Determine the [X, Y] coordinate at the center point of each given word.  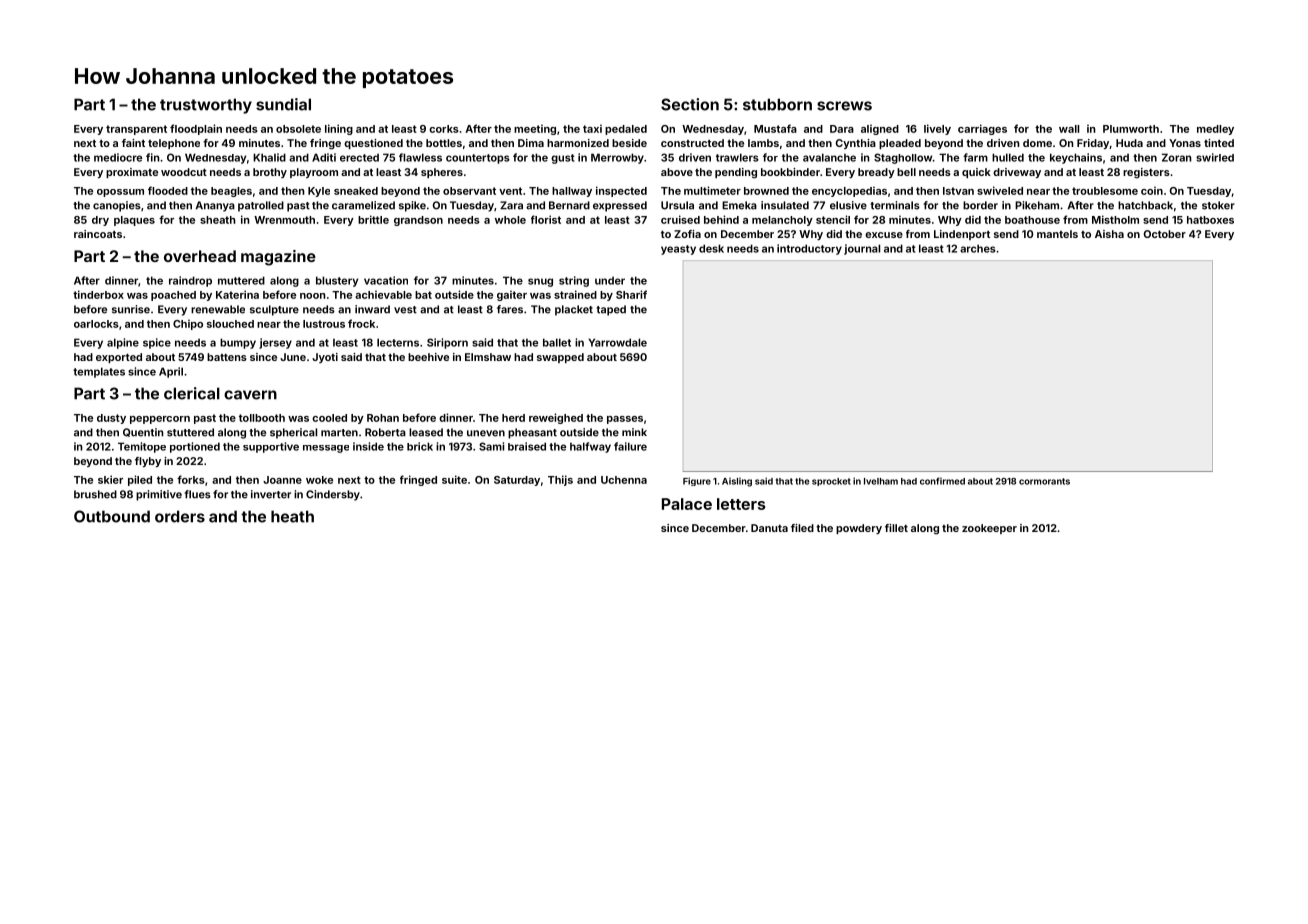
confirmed [942, 481]
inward [372, 309]
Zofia [687, 234]
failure [630, 446]
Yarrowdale [617, 342]
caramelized [363, 205]
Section [690, 104]
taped [611, 310]
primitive [159, 495]
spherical [293, 433]
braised [527, 446]
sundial [283, 104]
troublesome [1105, 191]
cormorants [1044, 481]
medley [1215, 130]
